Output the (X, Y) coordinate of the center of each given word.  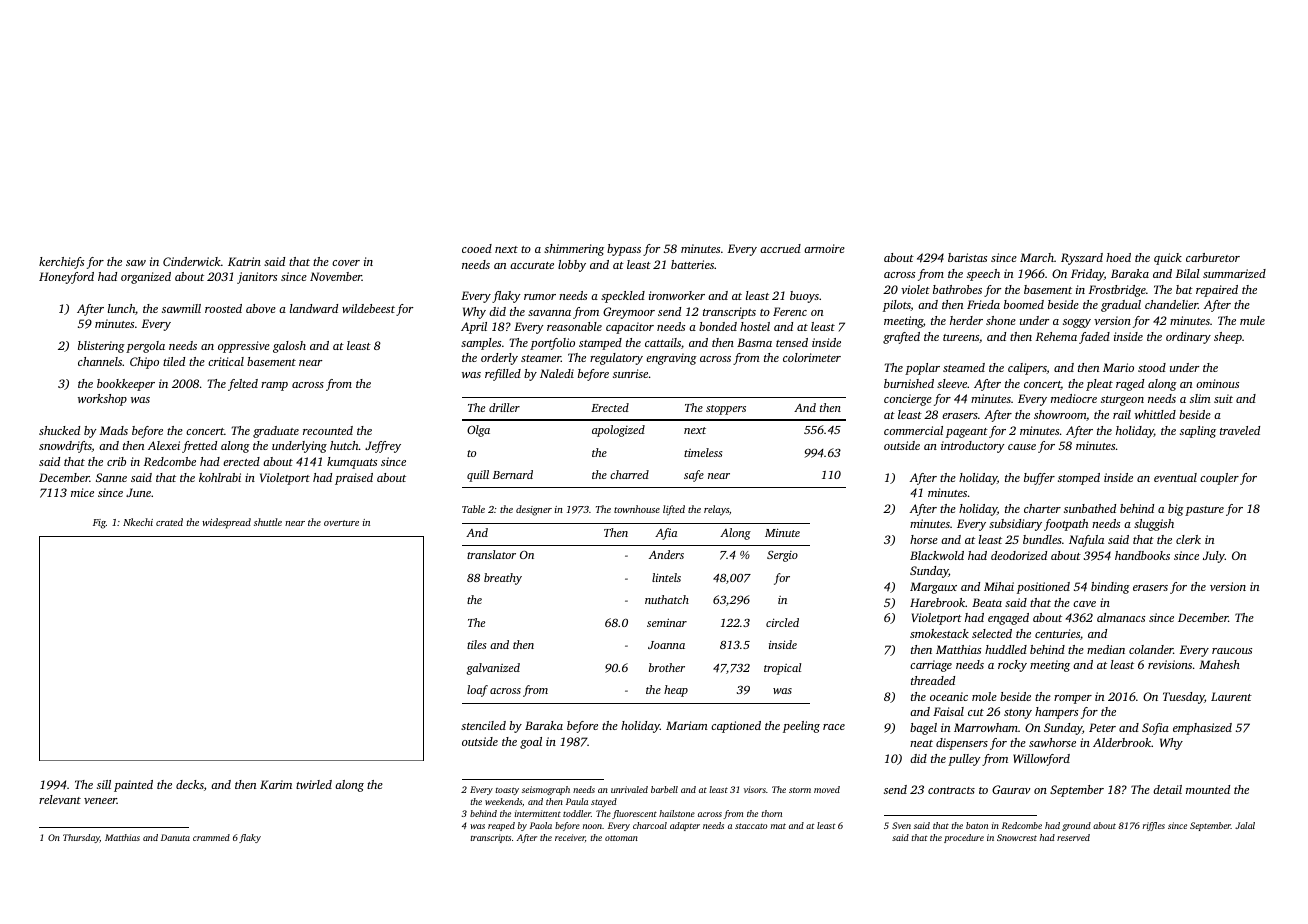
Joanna (666, 645)
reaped (501, 826)
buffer (1039, 479)
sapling (1198, 432)
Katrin (244, 261)
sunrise (630, 373)
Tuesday (1184, 698)
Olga (478, 431)
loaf (477, 691)
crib (116, 461)
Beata (987, 602)
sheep (1228, 338)
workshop (102, 400)
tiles (477, 644)
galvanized (493, 669)
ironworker (677, 295)
